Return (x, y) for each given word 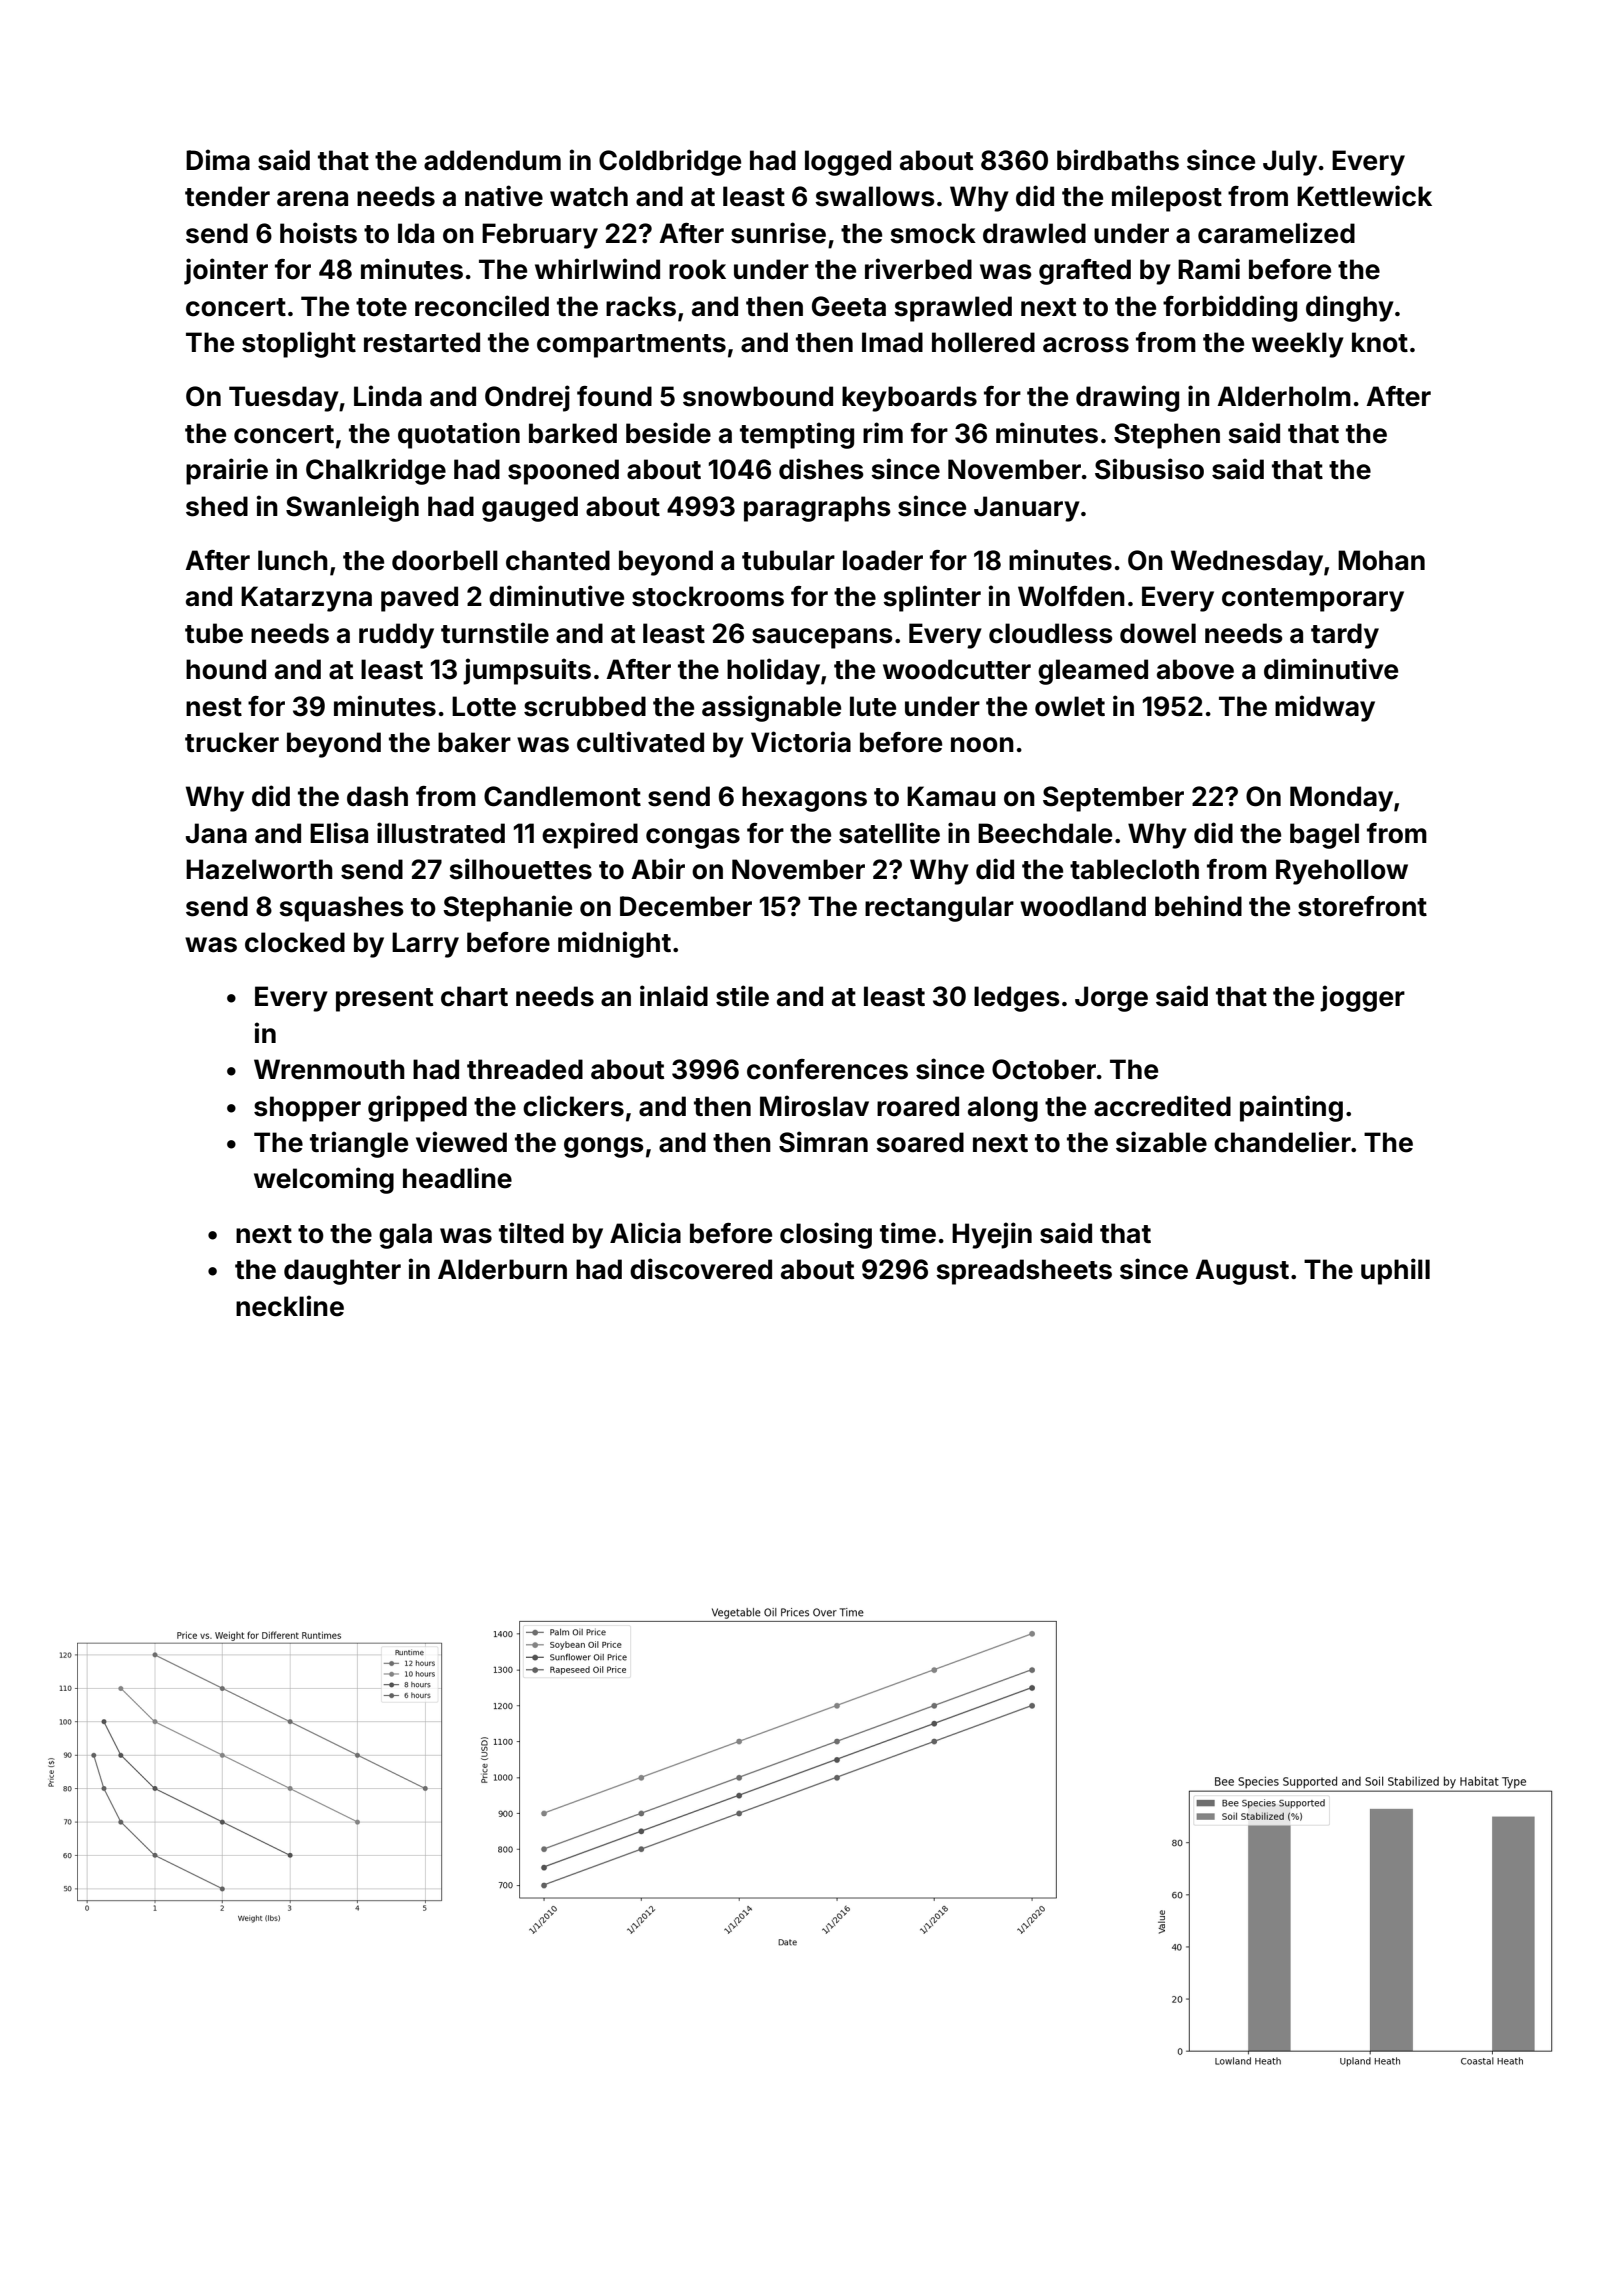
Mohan (1381, 560)
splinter (932, 598)
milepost (1167, 198)
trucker (232, 742)
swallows (875, 196)
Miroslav (814, 1106)
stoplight (299, 344)
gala (405, 1236)
